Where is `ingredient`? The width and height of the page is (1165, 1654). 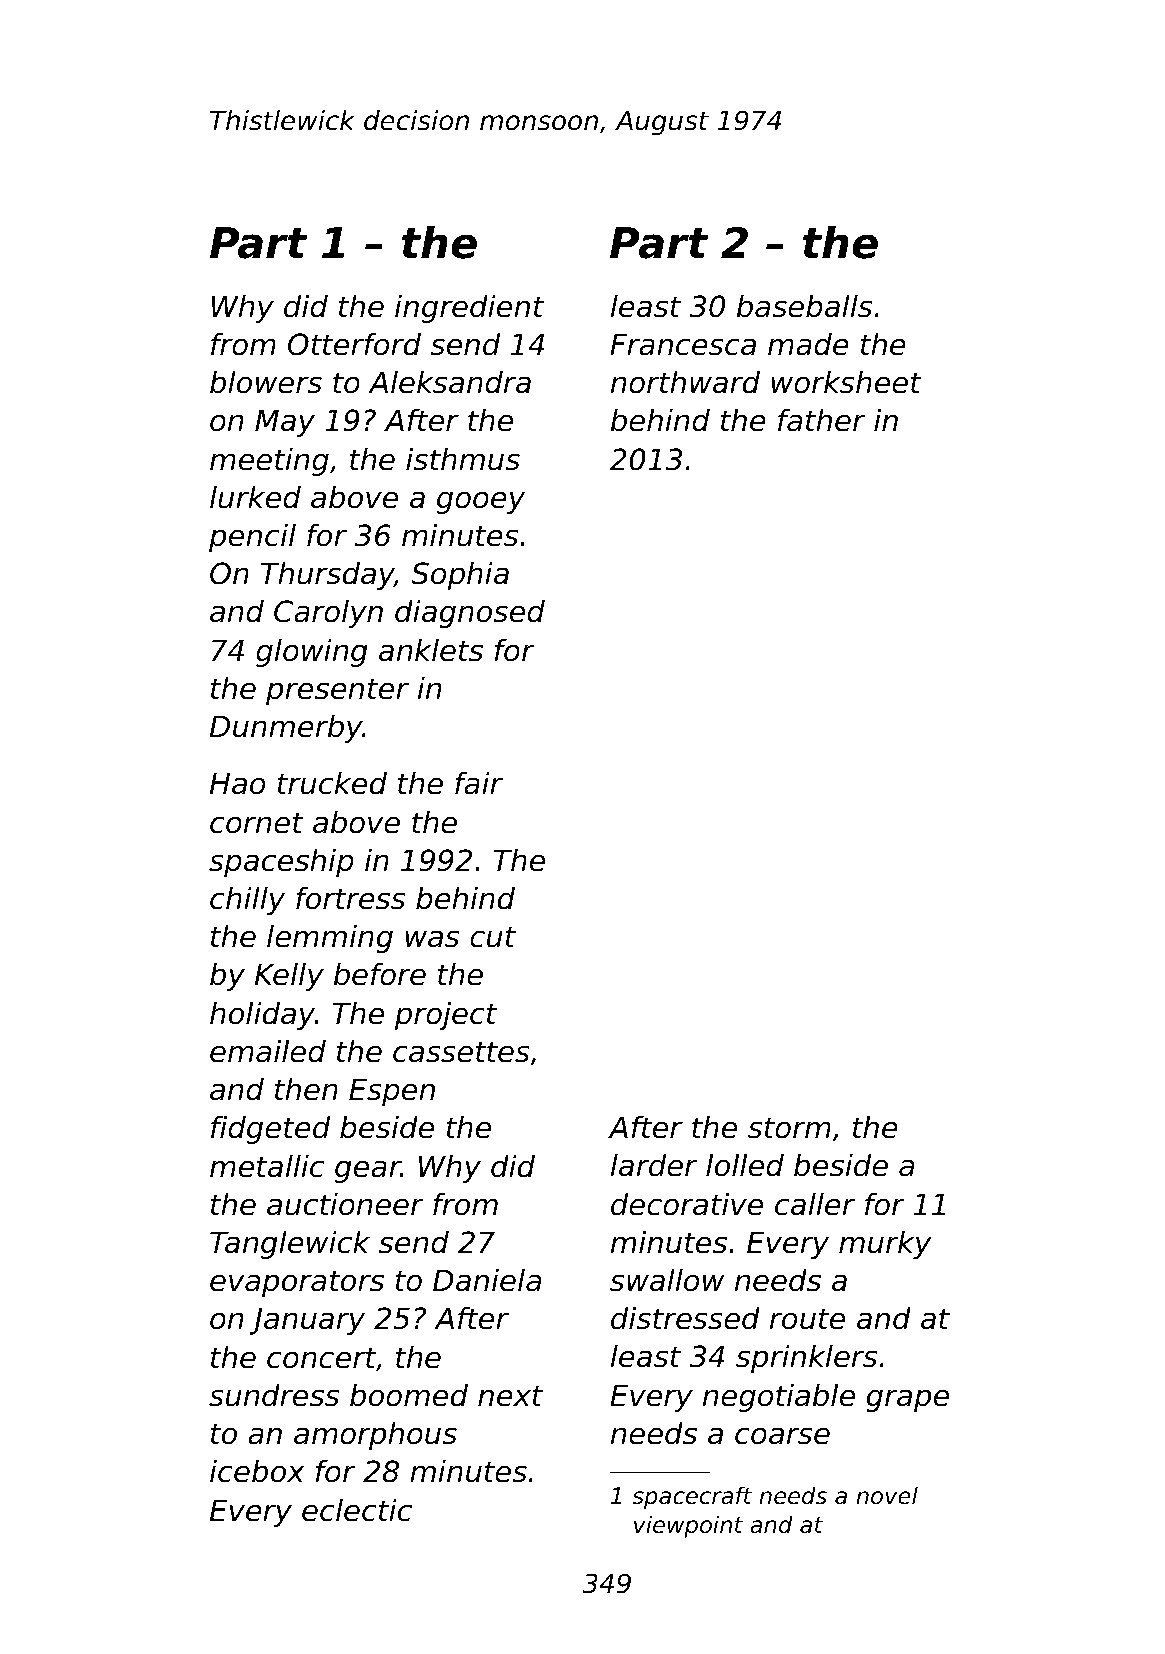 ingredient is located at coordinates (469, 309).
